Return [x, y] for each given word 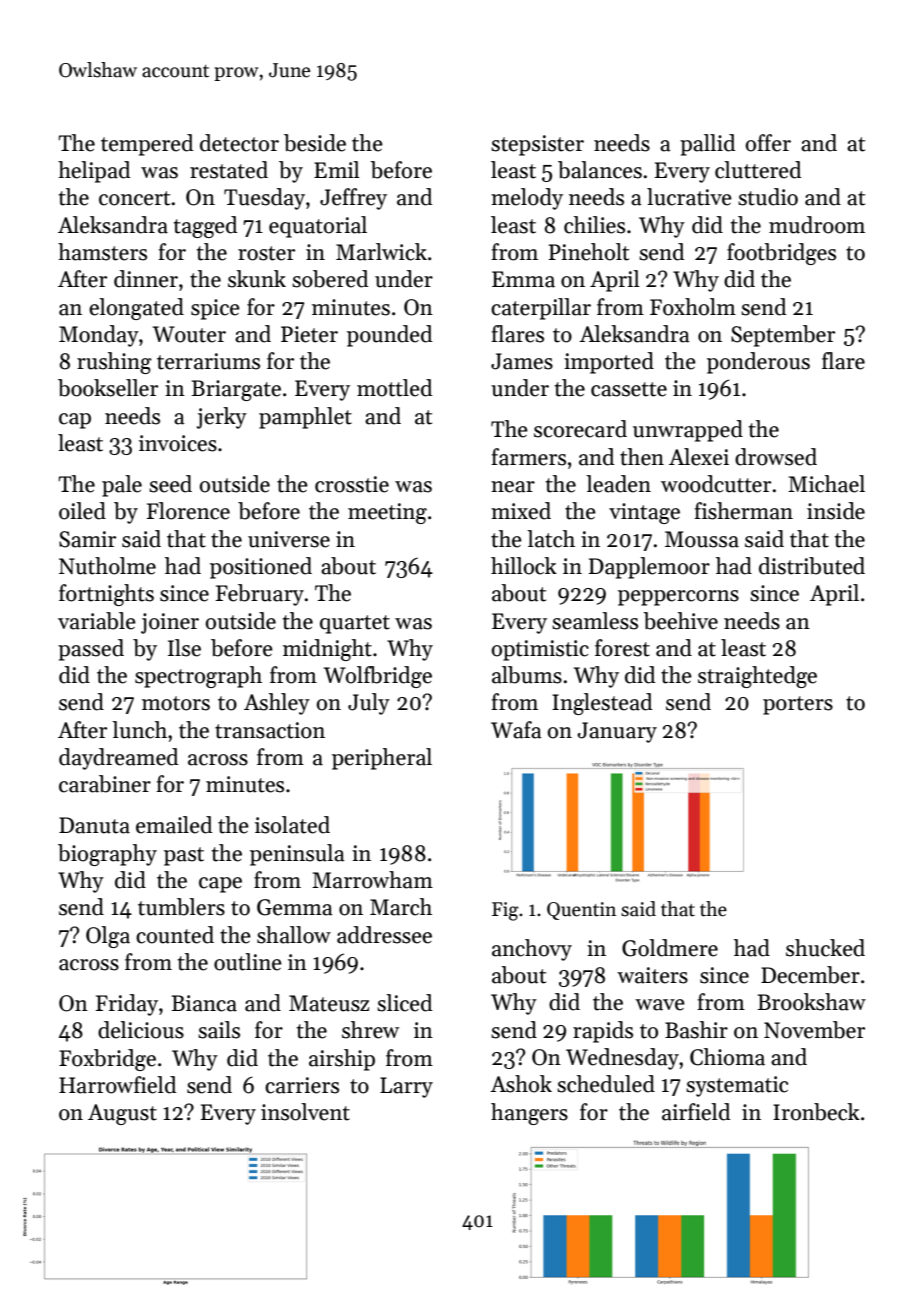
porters [798, 705]
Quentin [581, 911]
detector [239, 143]
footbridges [781, 254]
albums [527, 675]
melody [527, 199]
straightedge [757, 677]
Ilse [184, 648]
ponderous [758, 363]
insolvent [305, 1112]
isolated [292, 825]
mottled [394, 388]
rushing [114, 363]
